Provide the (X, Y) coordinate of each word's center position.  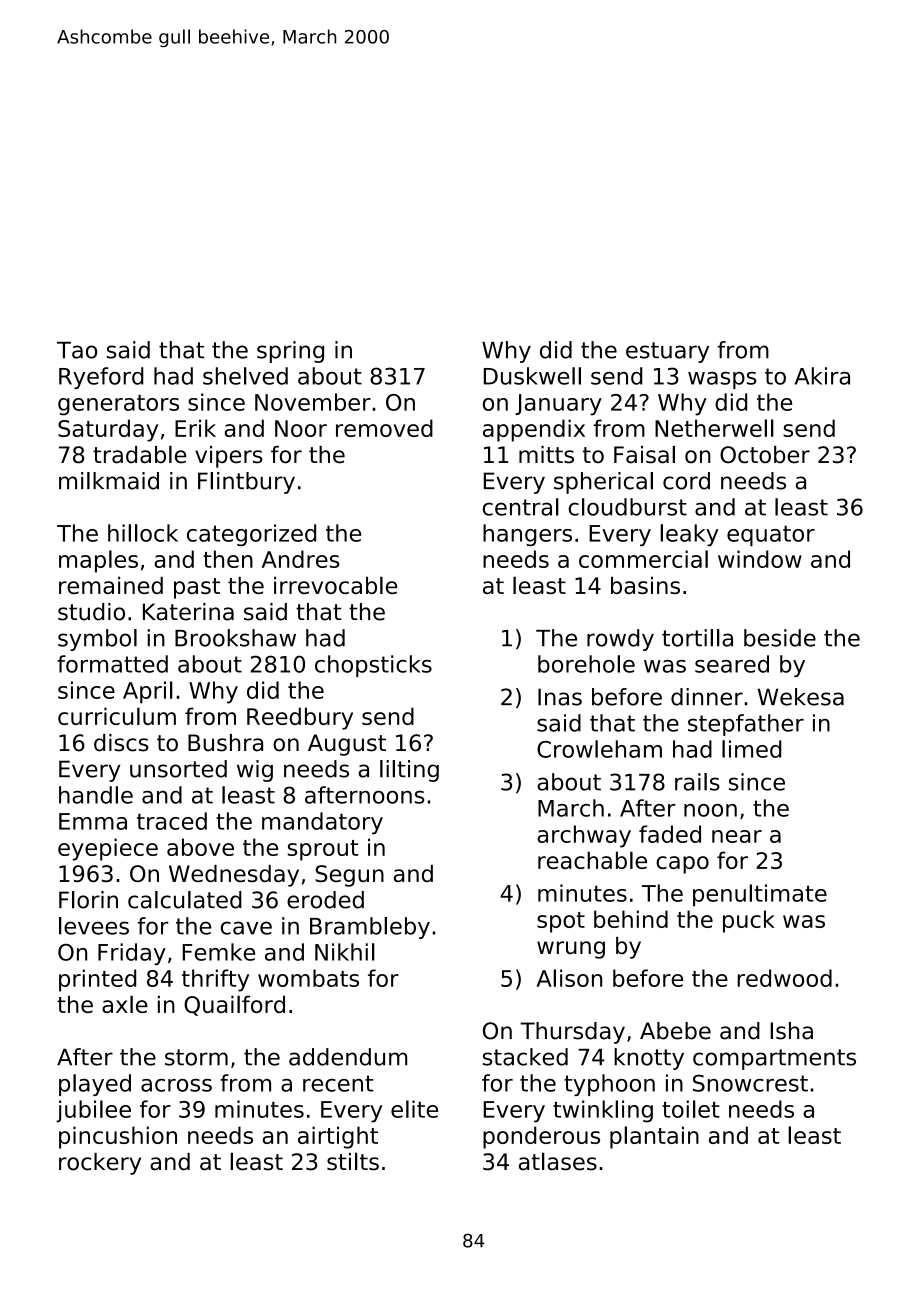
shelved (245, 376)
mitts (546, 455)
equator (771, 535)
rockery (100, 1164)
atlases (558, 1161)
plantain (654, 1137)
